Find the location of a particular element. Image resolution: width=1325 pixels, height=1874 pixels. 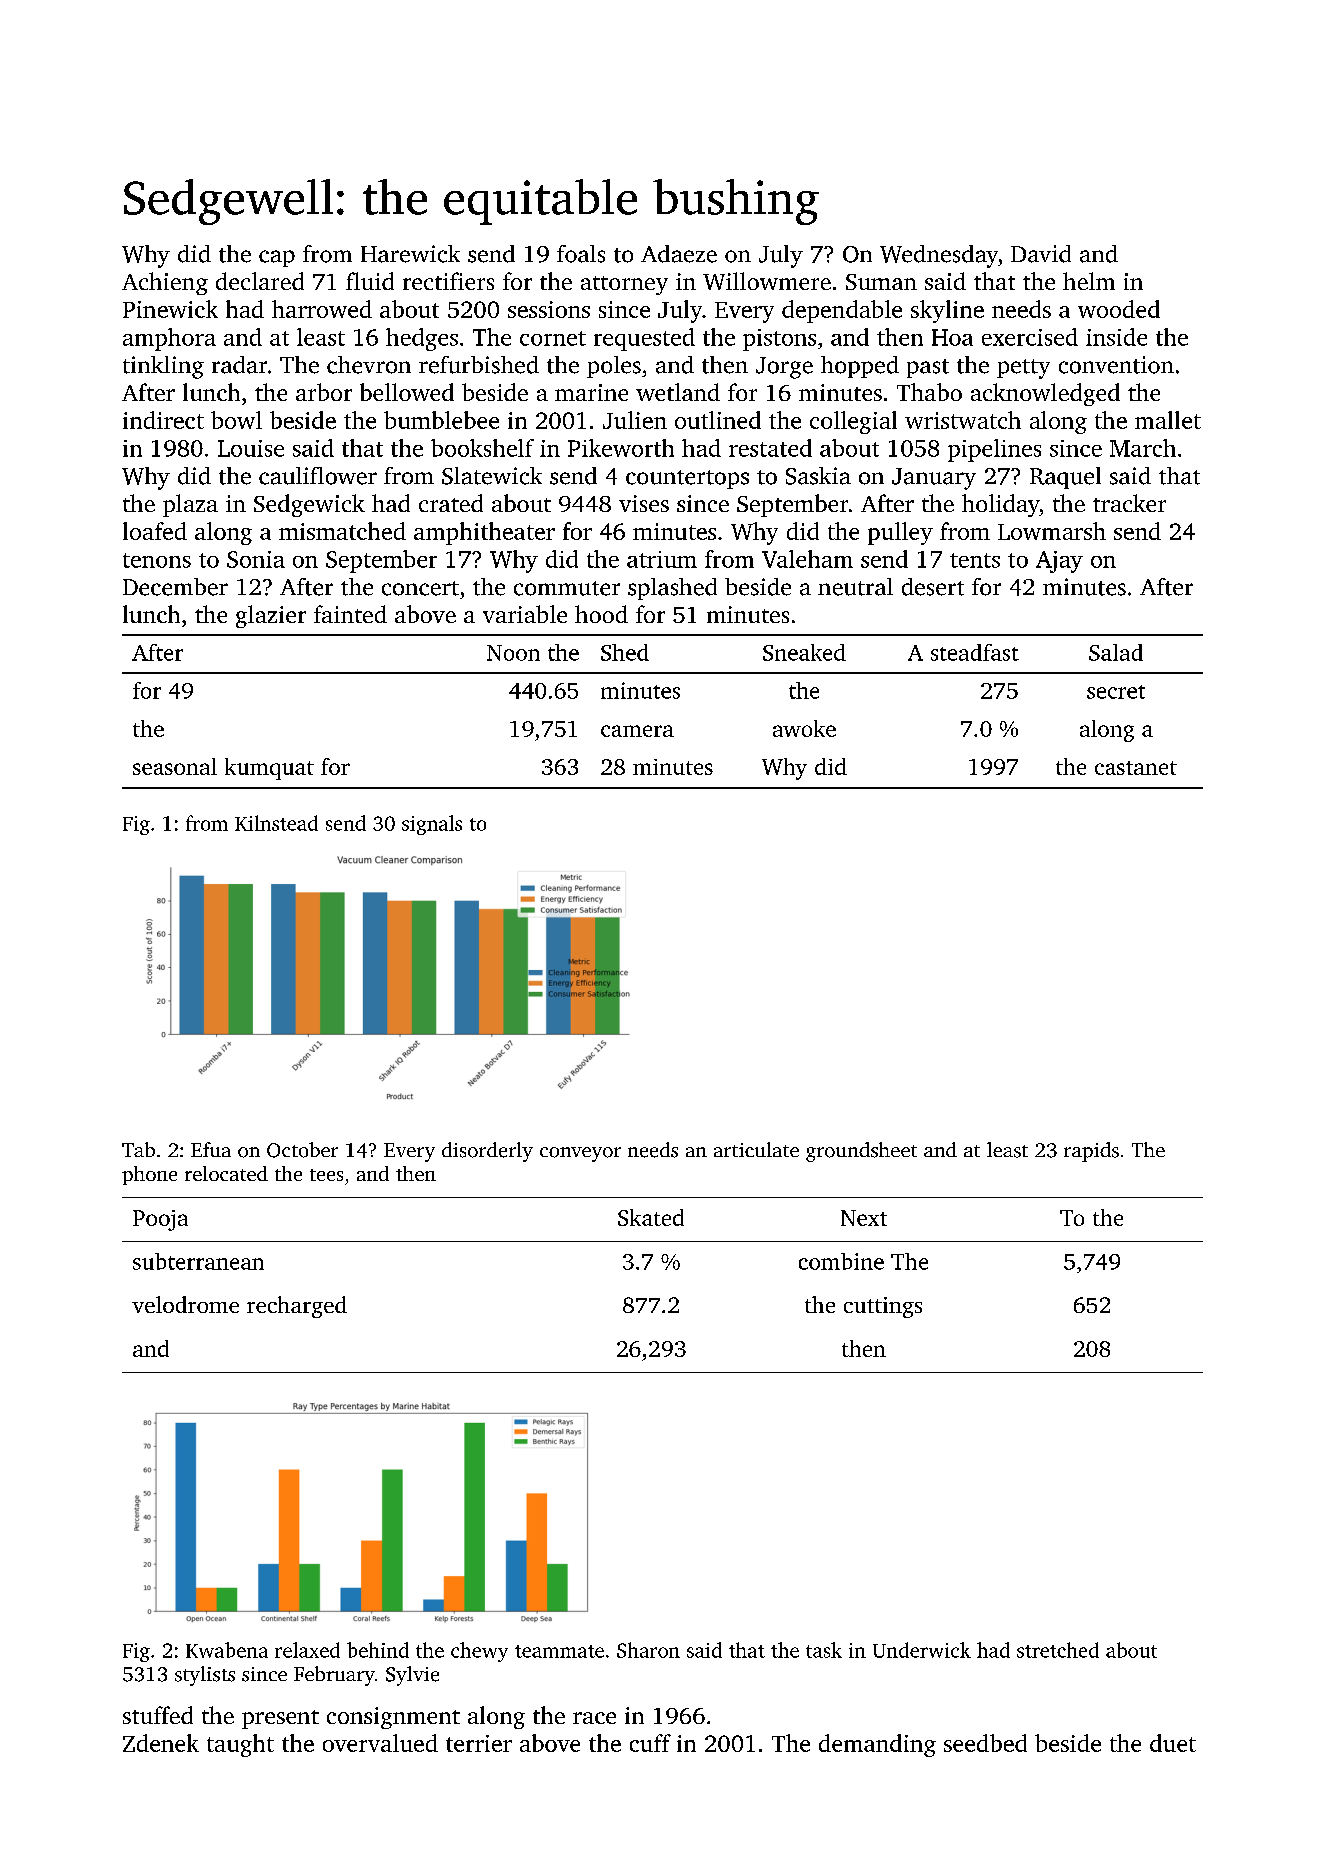

relaxed is located at coordinates (307, 1650).
